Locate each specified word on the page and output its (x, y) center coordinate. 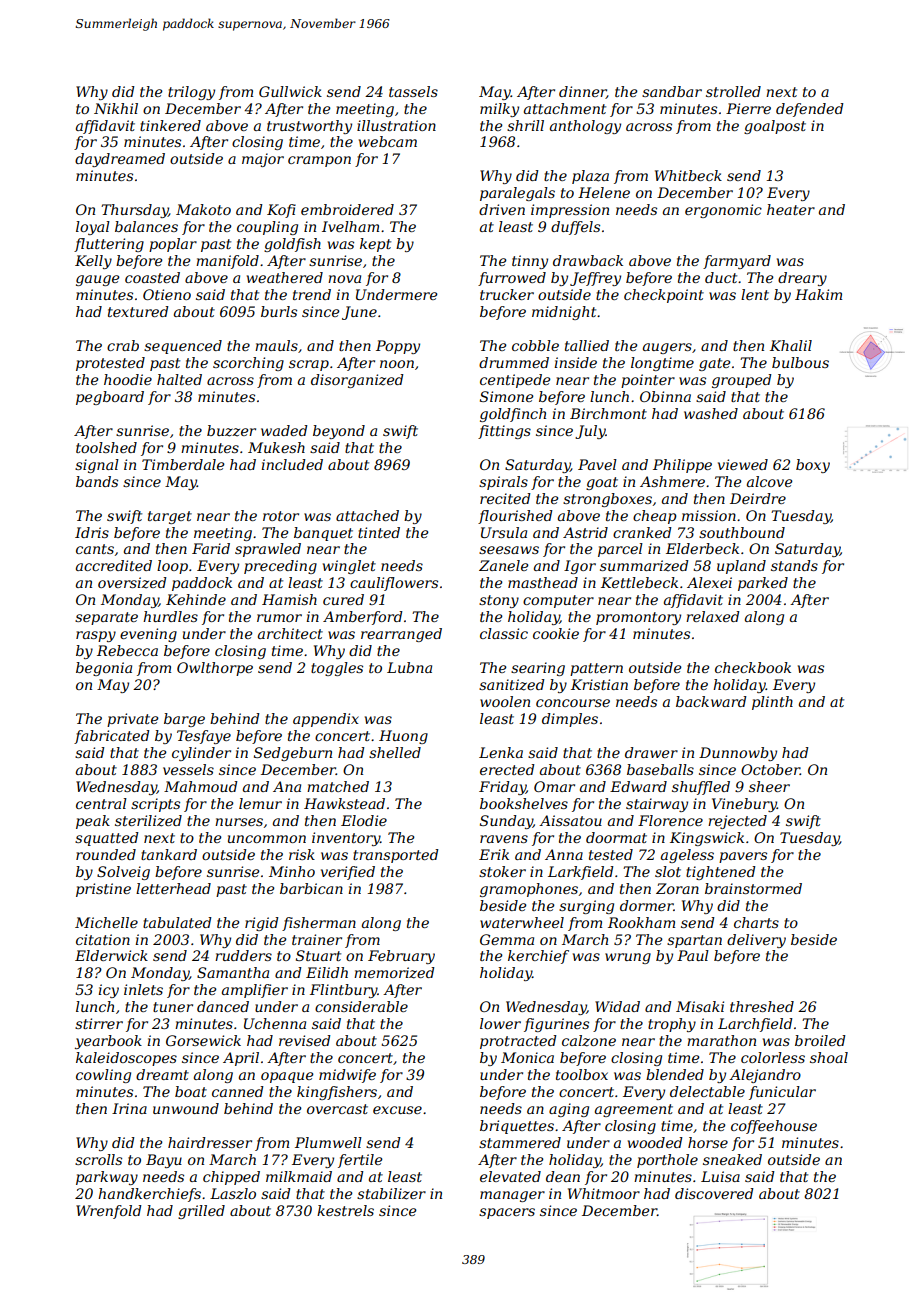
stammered (520, 1142)
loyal (93, 228)
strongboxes (607, 500)
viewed (743, 464)
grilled (201, 1212)
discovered (714, 1193)
